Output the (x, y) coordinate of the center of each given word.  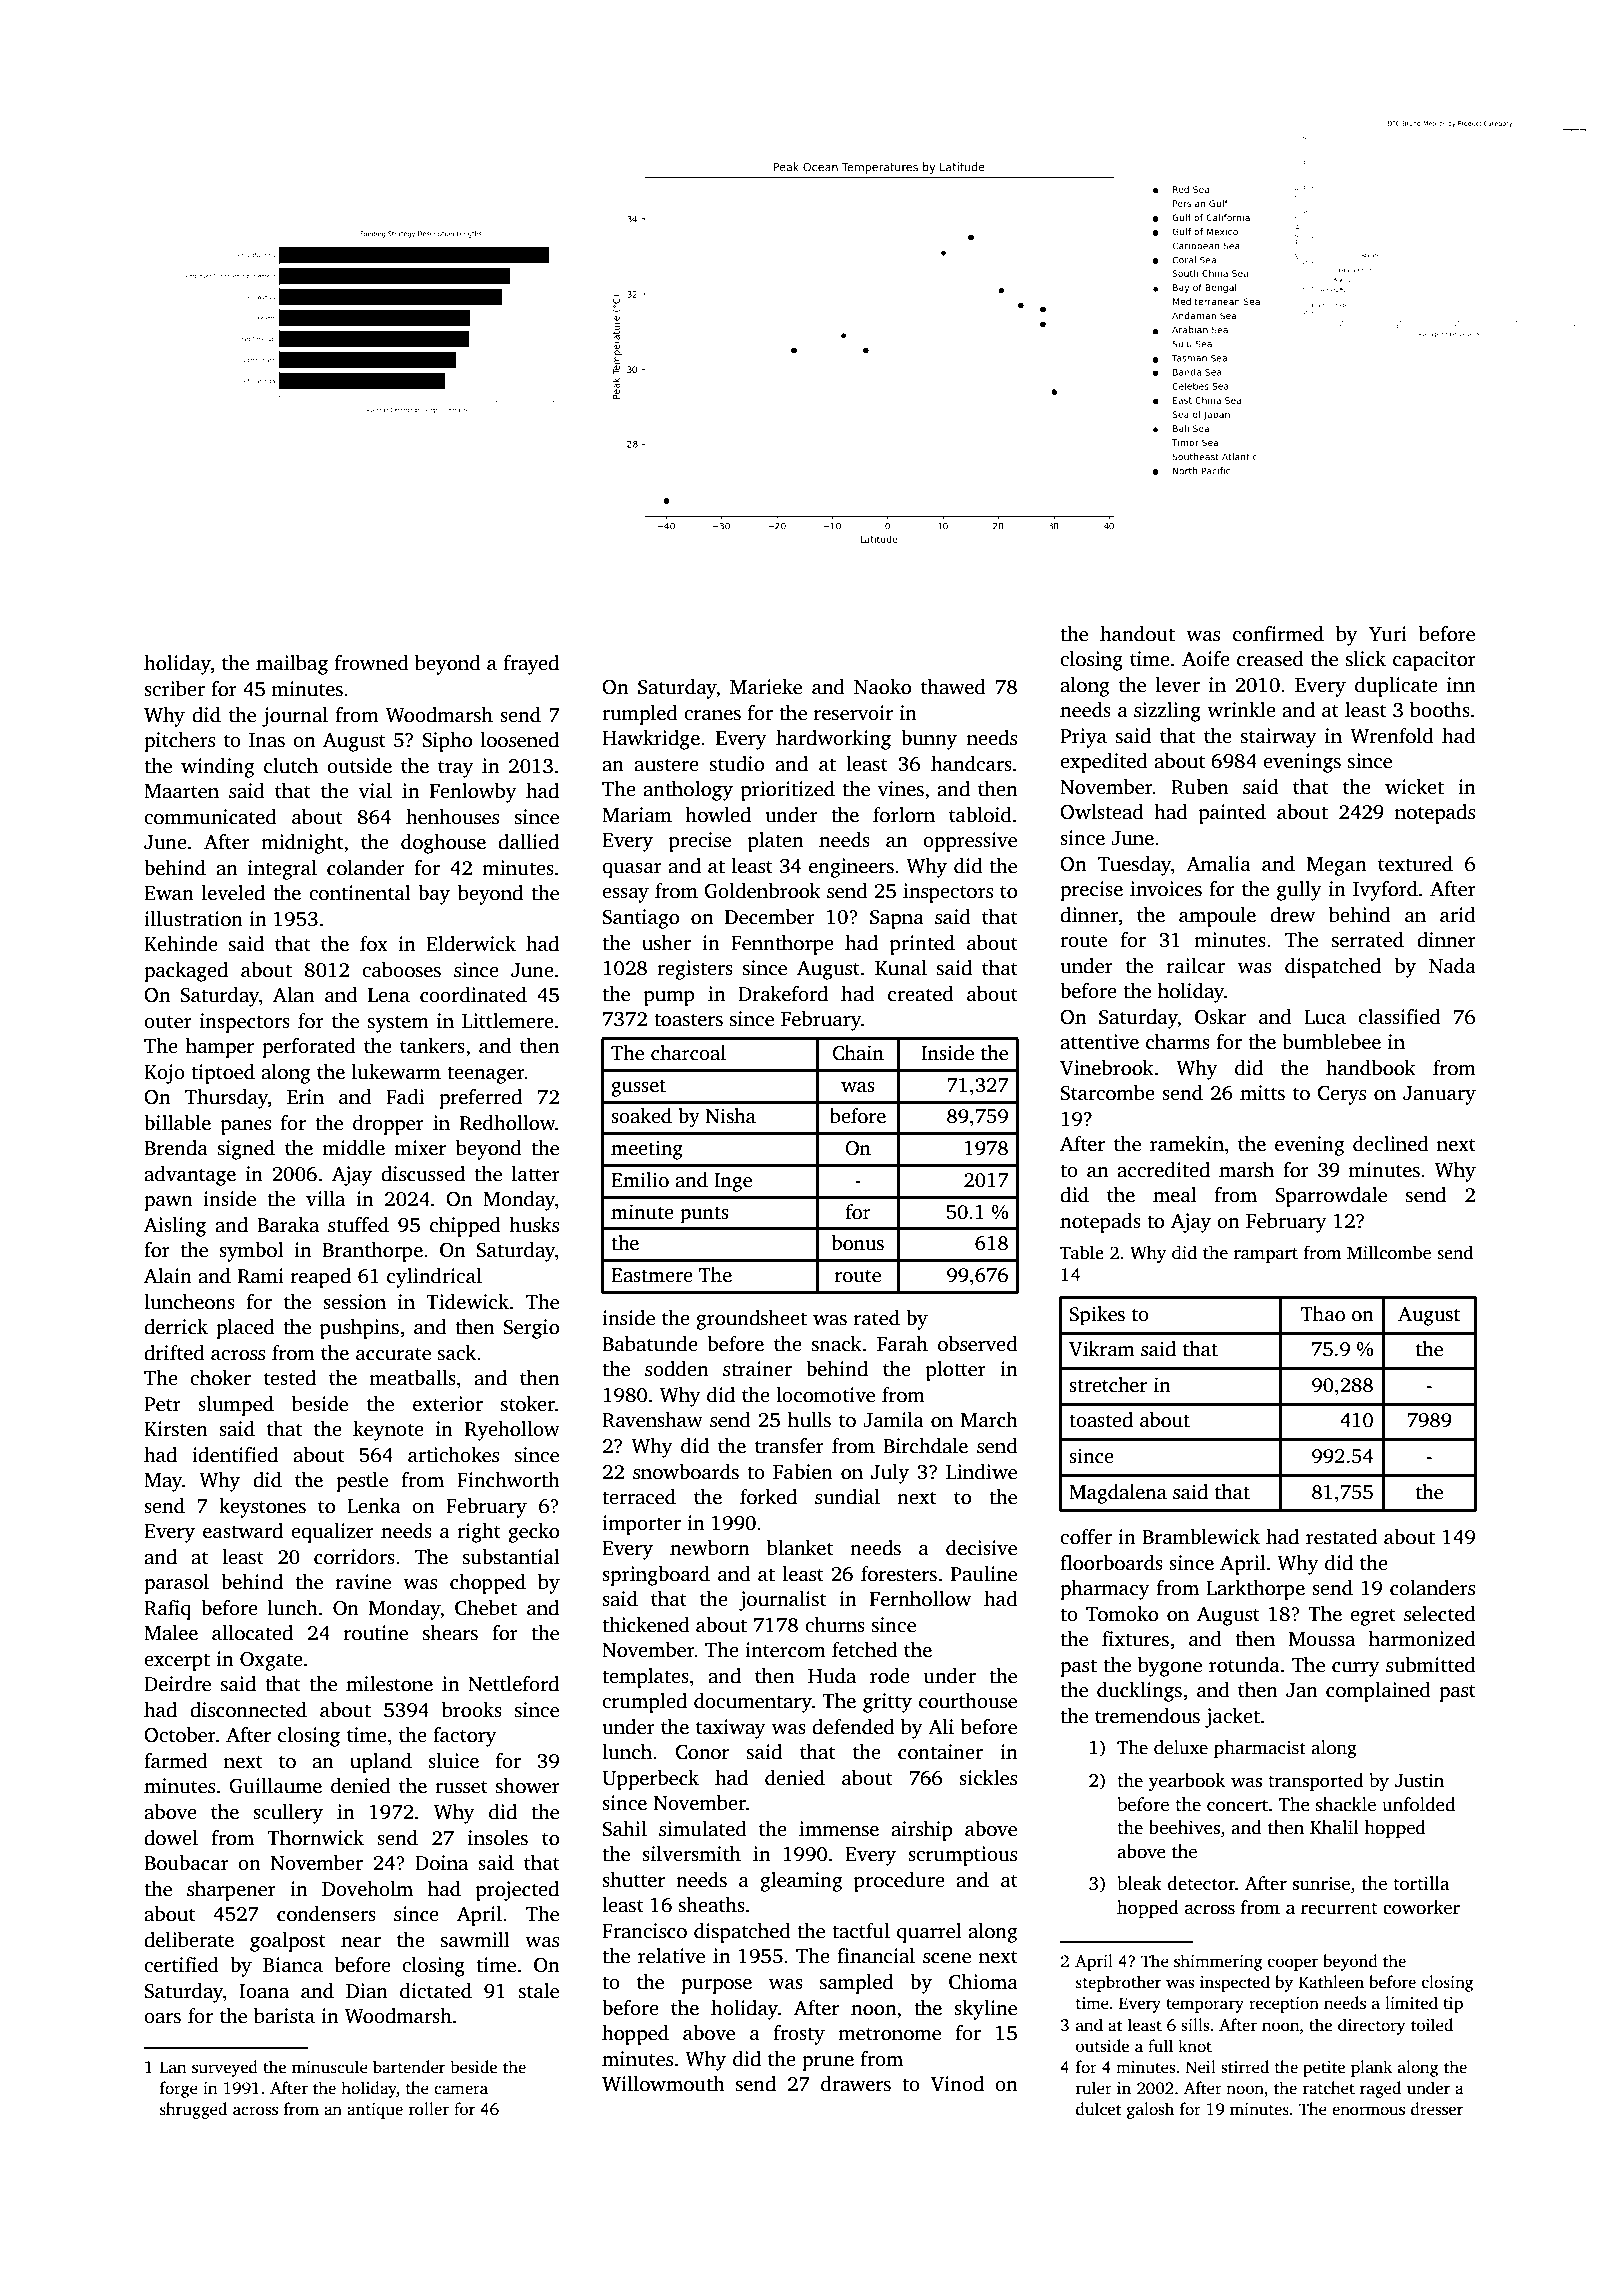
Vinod (957, 2084)
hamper (220, 1048)
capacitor (1434, 661)
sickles (988, 1778)
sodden (676, 1369)
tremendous (1147, 1716)
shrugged (193, 2110)
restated (1341, 1537)
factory (465, 1737)
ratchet (1329, 2088)
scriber (174, 689)
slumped (236, 1406)
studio (737, 764)
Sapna (897, 919)
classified (1399, 1017)
